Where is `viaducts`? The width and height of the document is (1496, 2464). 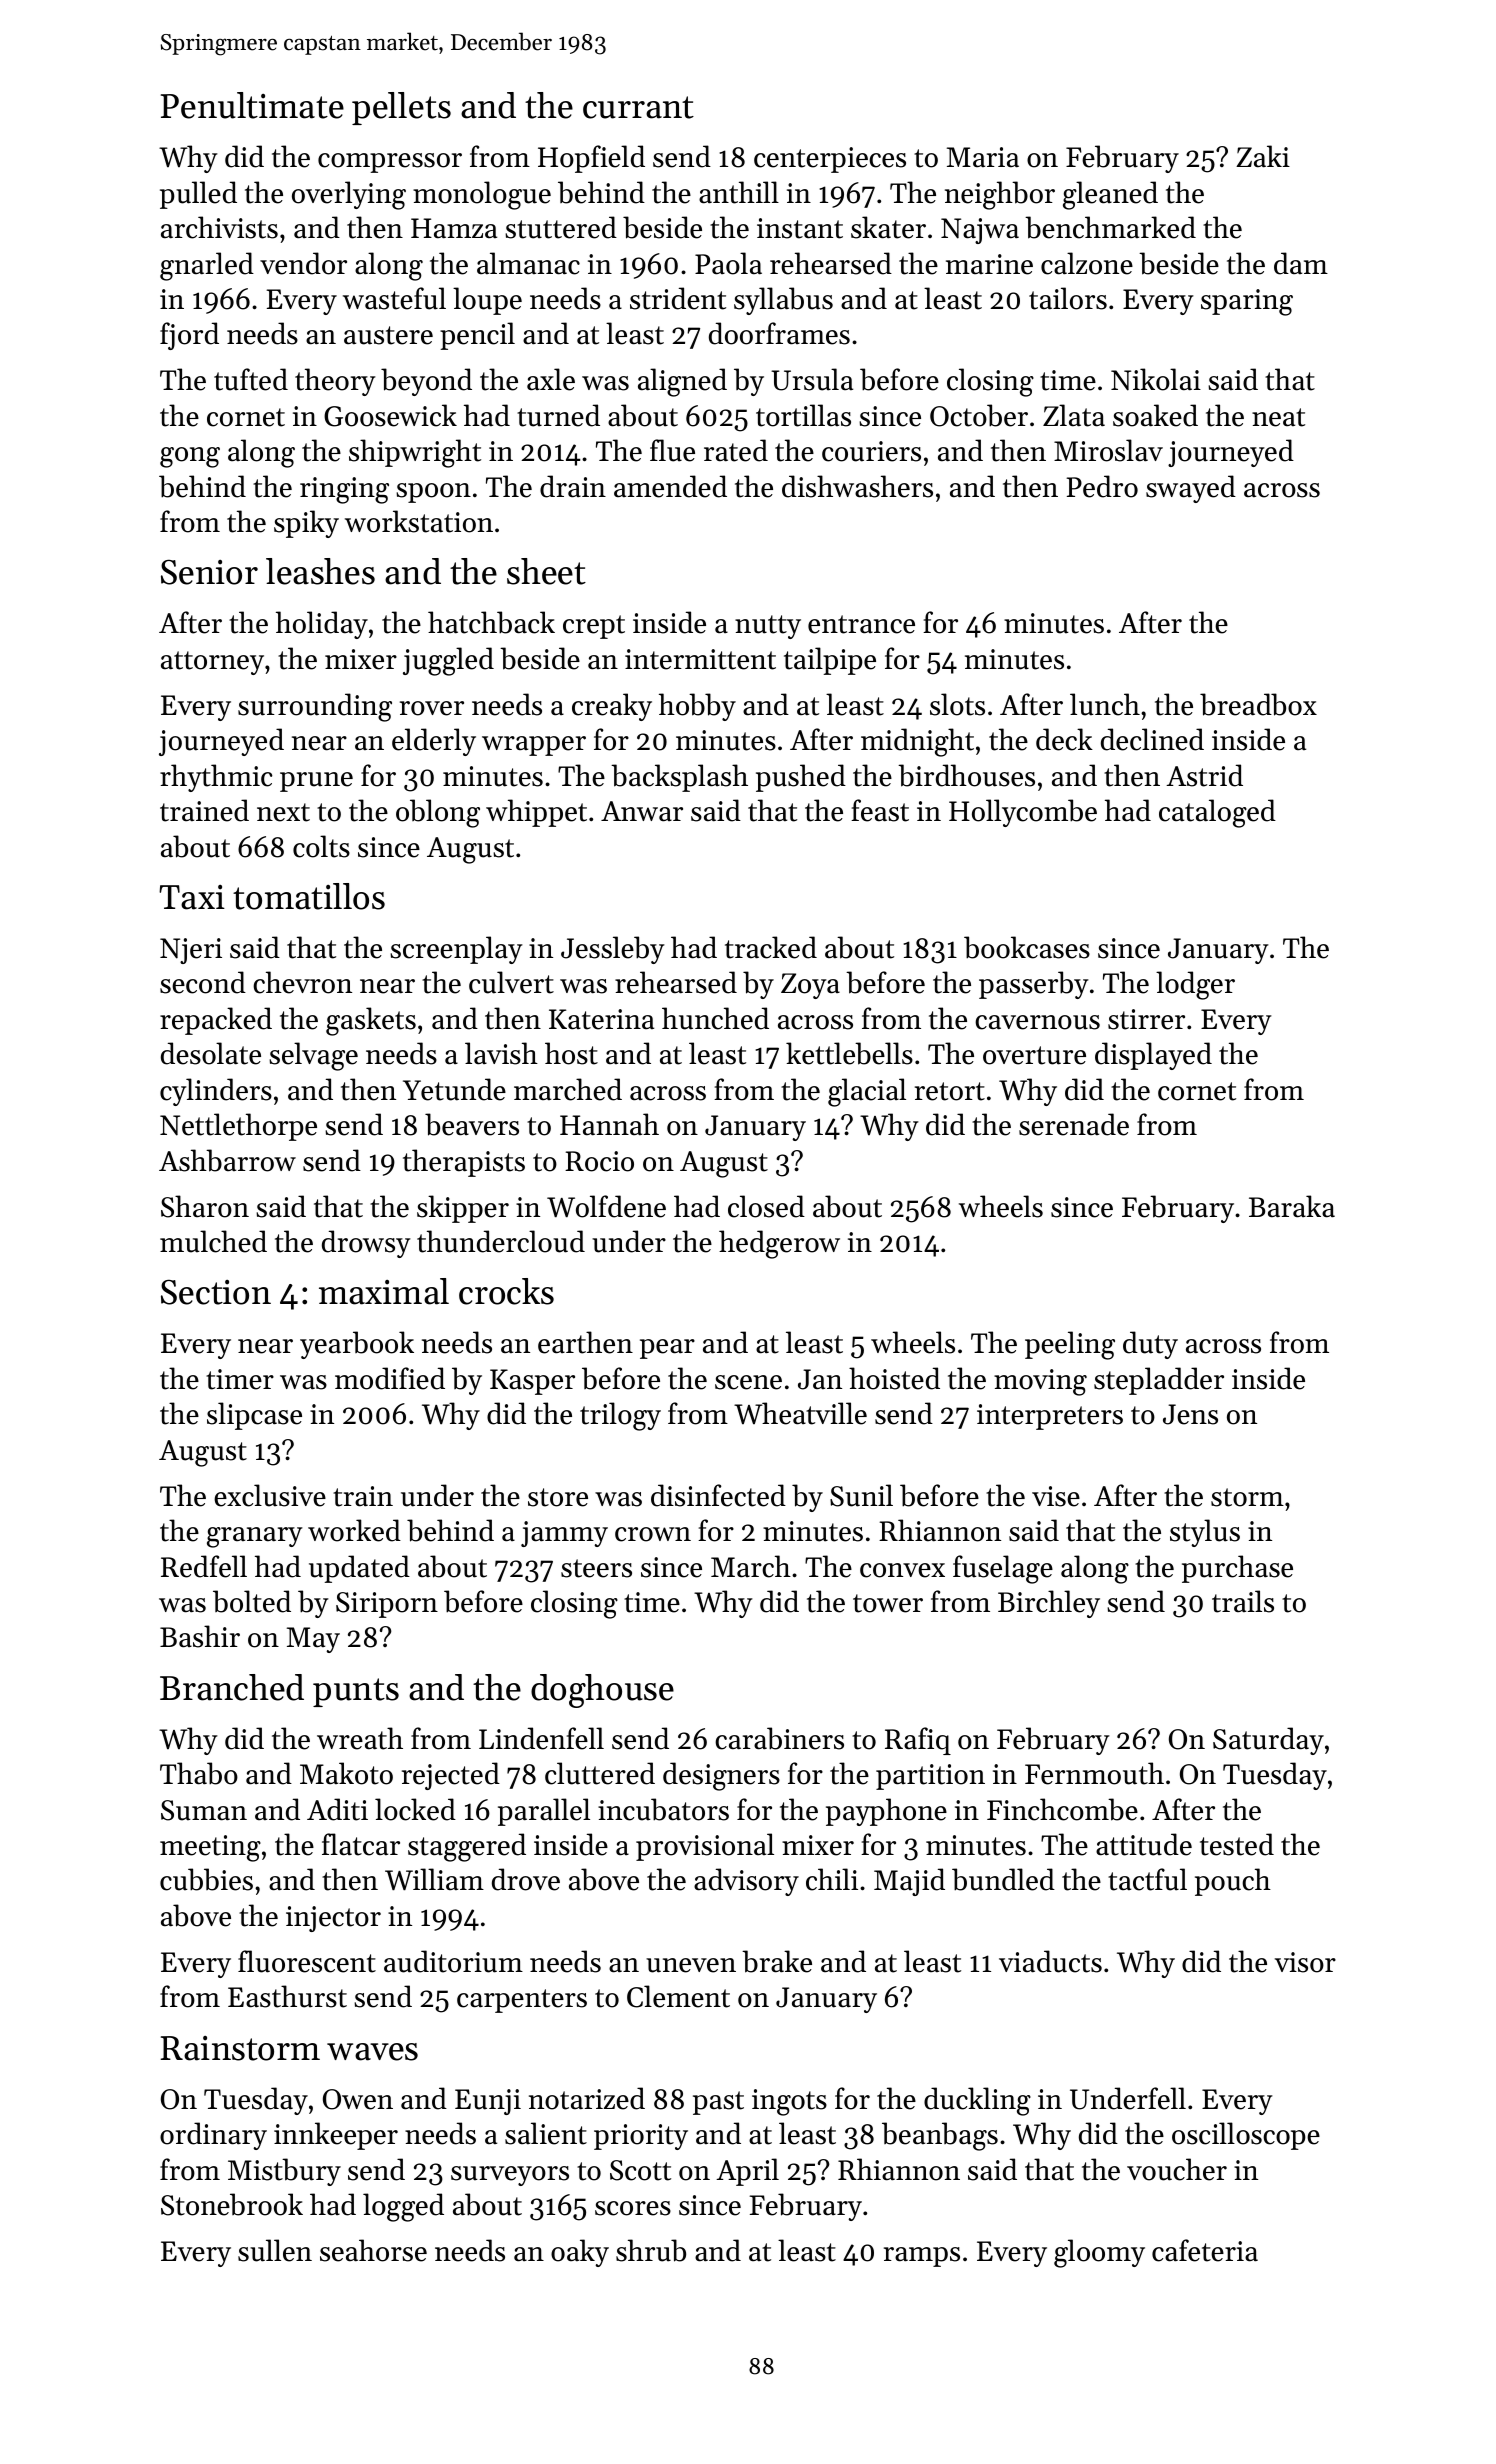 viaducts is located at coordinates (1050, 1961).
